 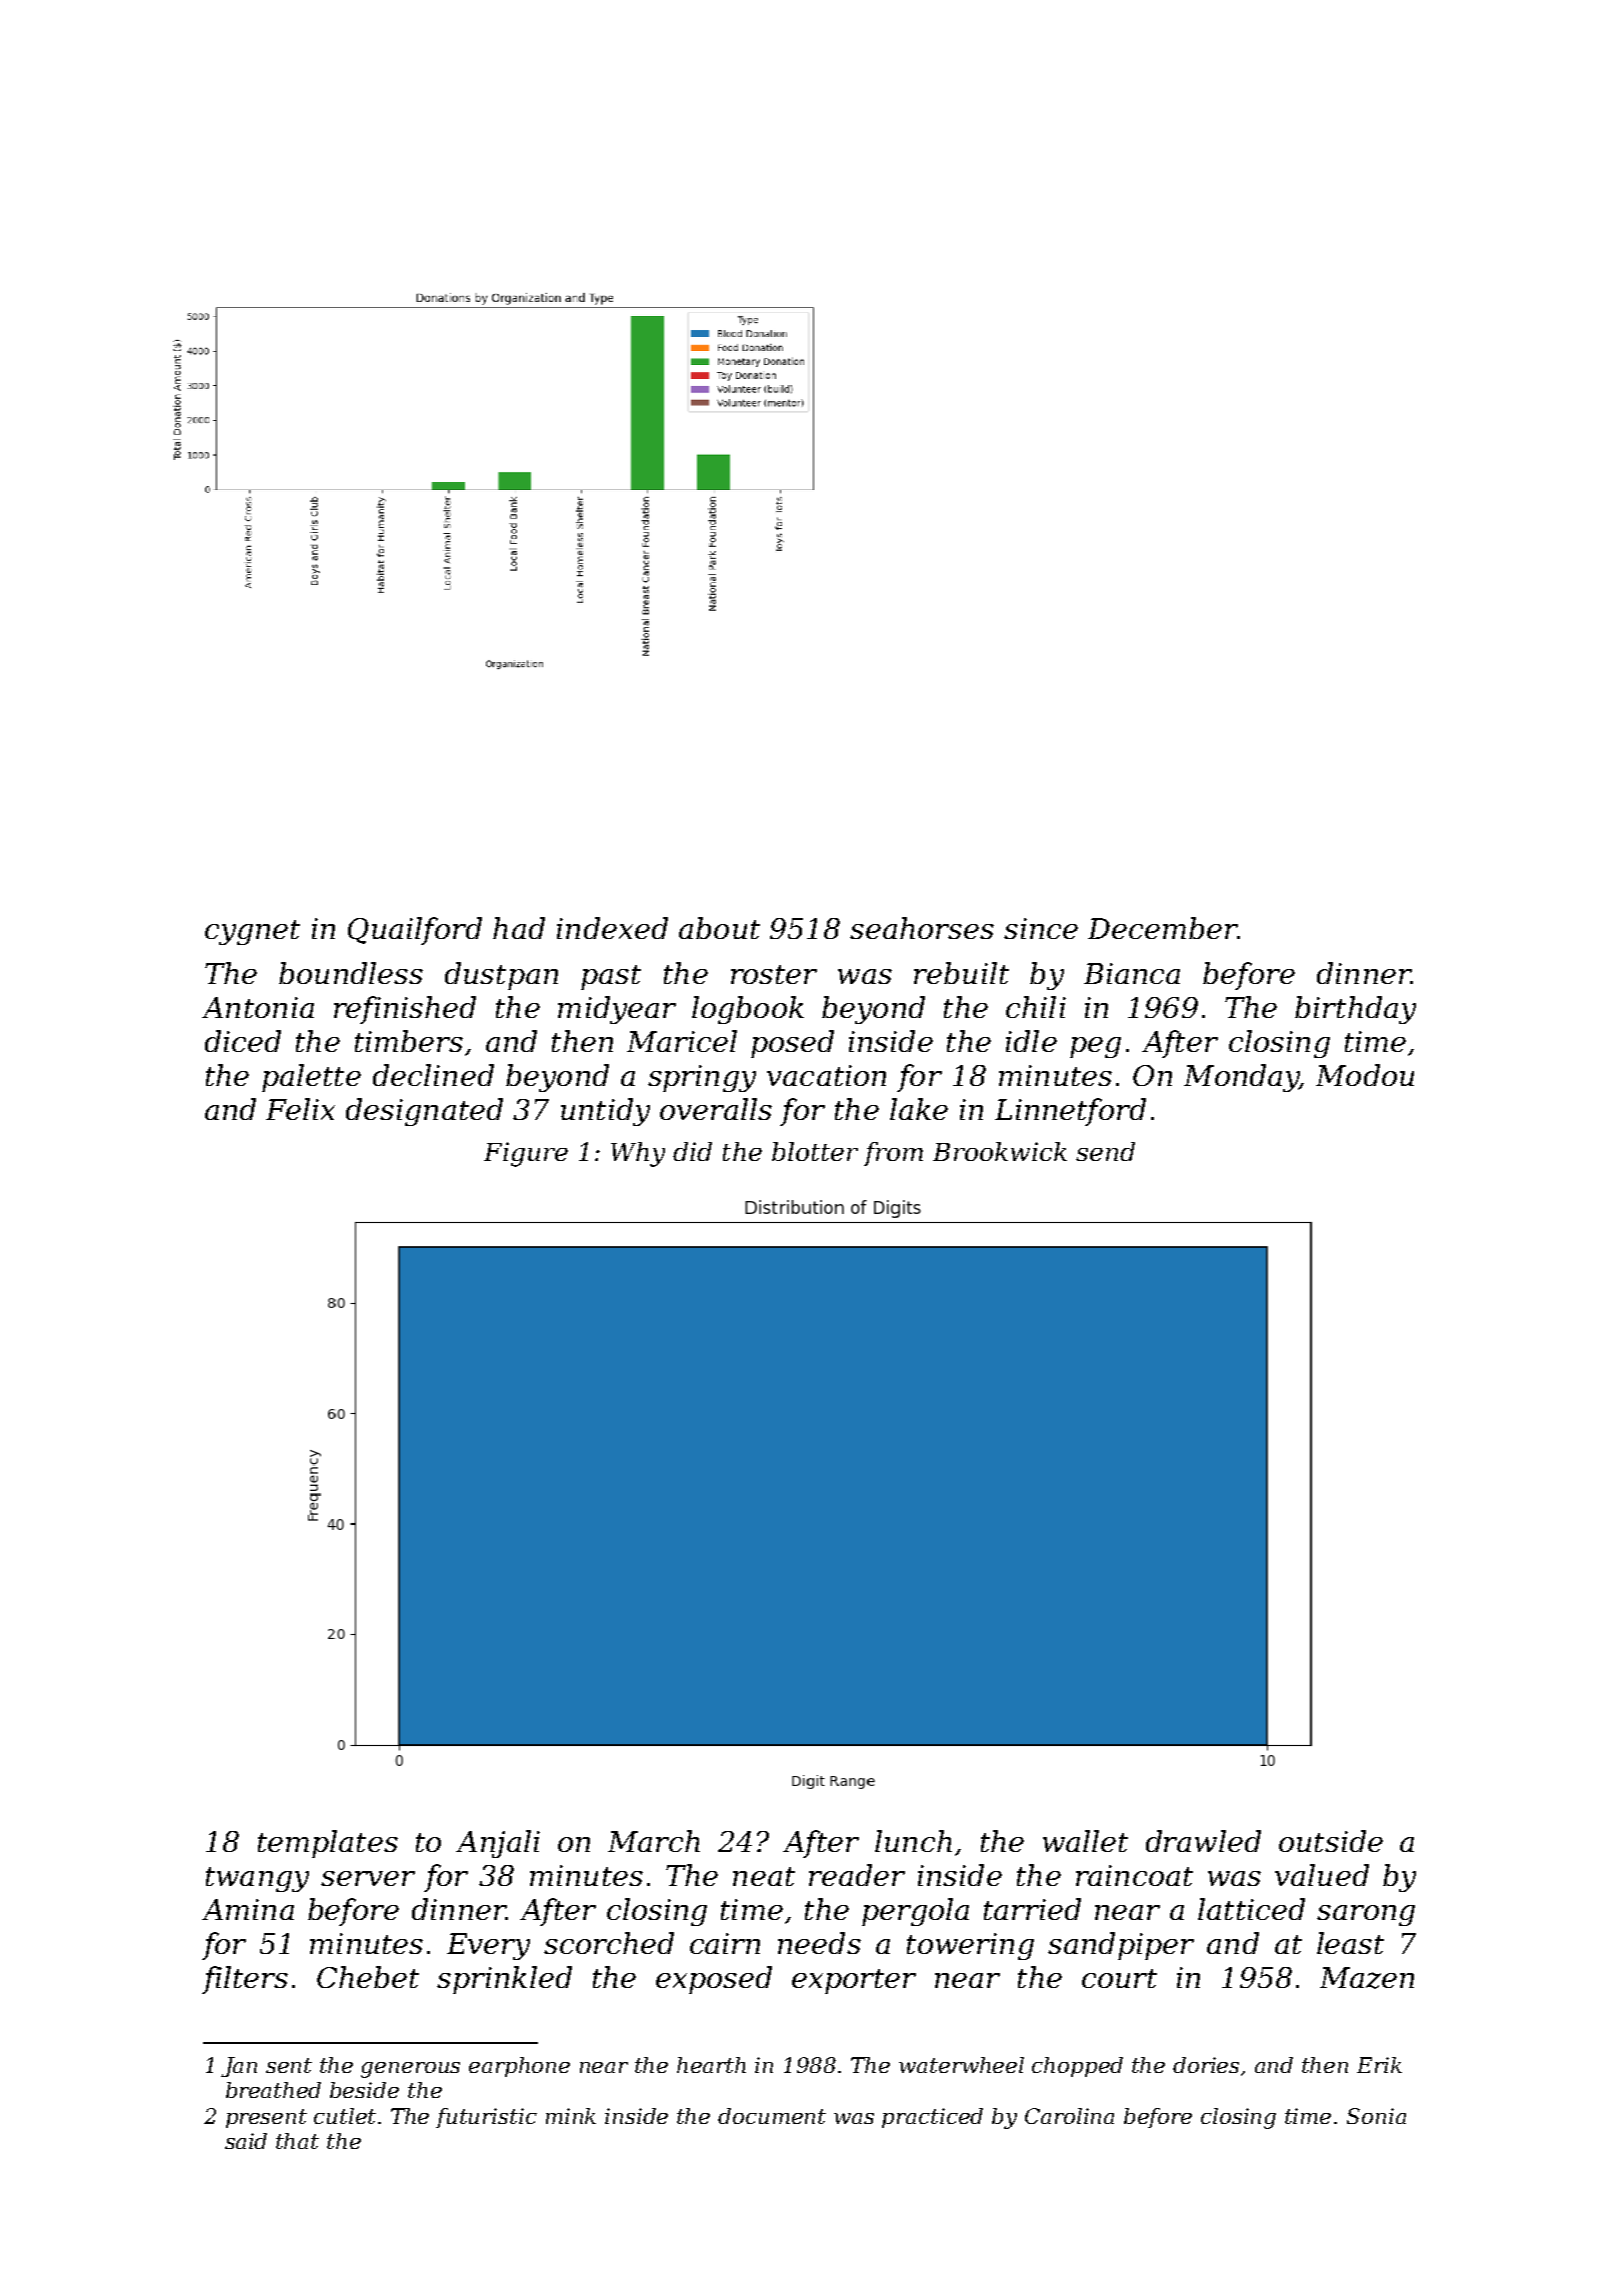 What do you see at coordinates (1105, 1151) in the image?
I see `send` at bounding box center [1105, 1151].
